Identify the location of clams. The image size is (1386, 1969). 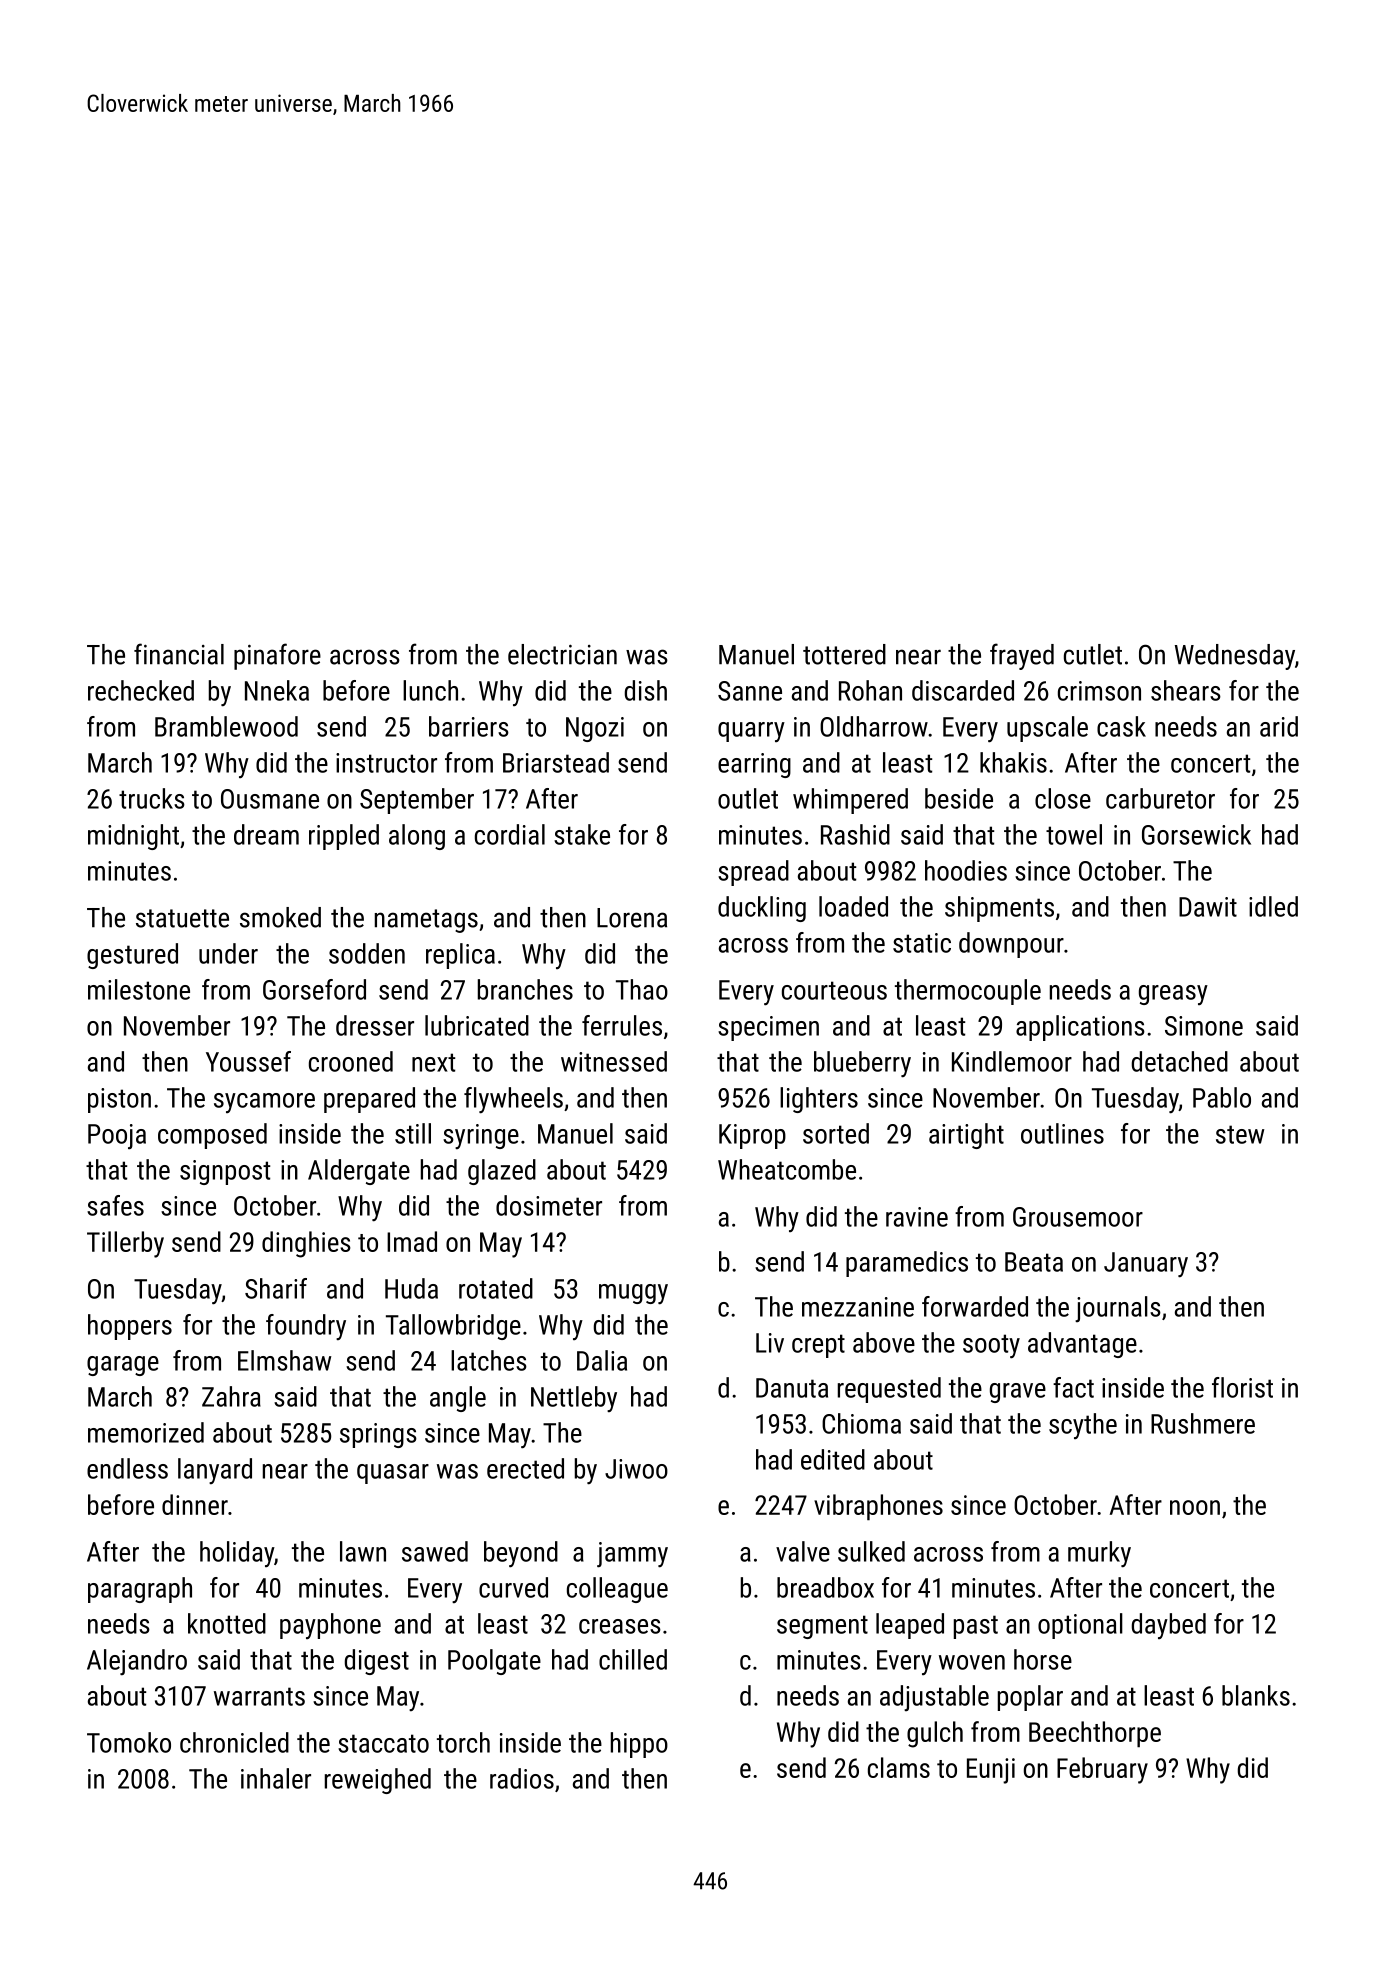
(899, 1767).
